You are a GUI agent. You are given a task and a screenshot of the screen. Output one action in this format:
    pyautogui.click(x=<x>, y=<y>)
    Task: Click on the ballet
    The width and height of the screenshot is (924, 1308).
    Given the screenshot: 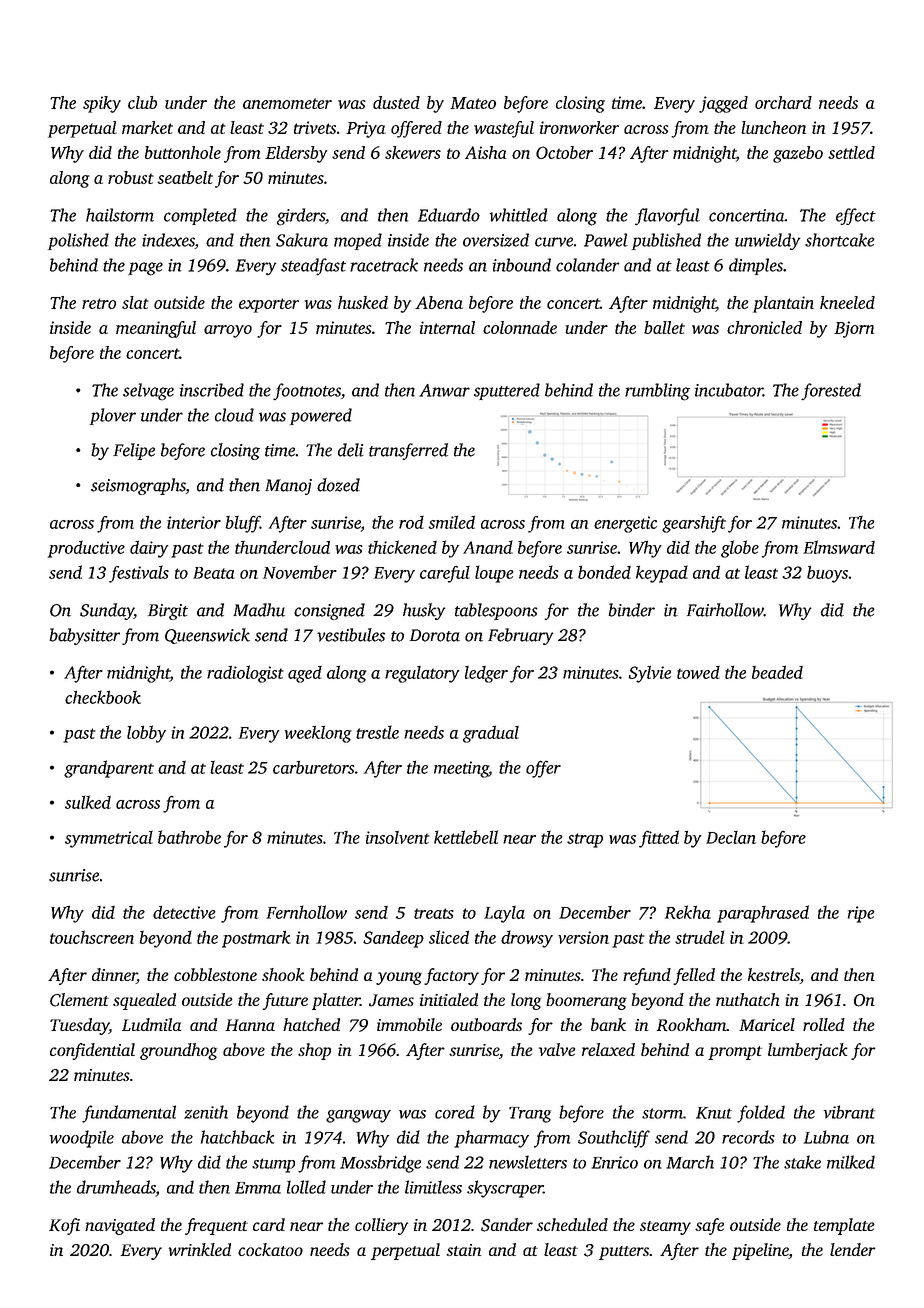 What is the action you would take?
    pyautogui.click(x=664, y=327)
